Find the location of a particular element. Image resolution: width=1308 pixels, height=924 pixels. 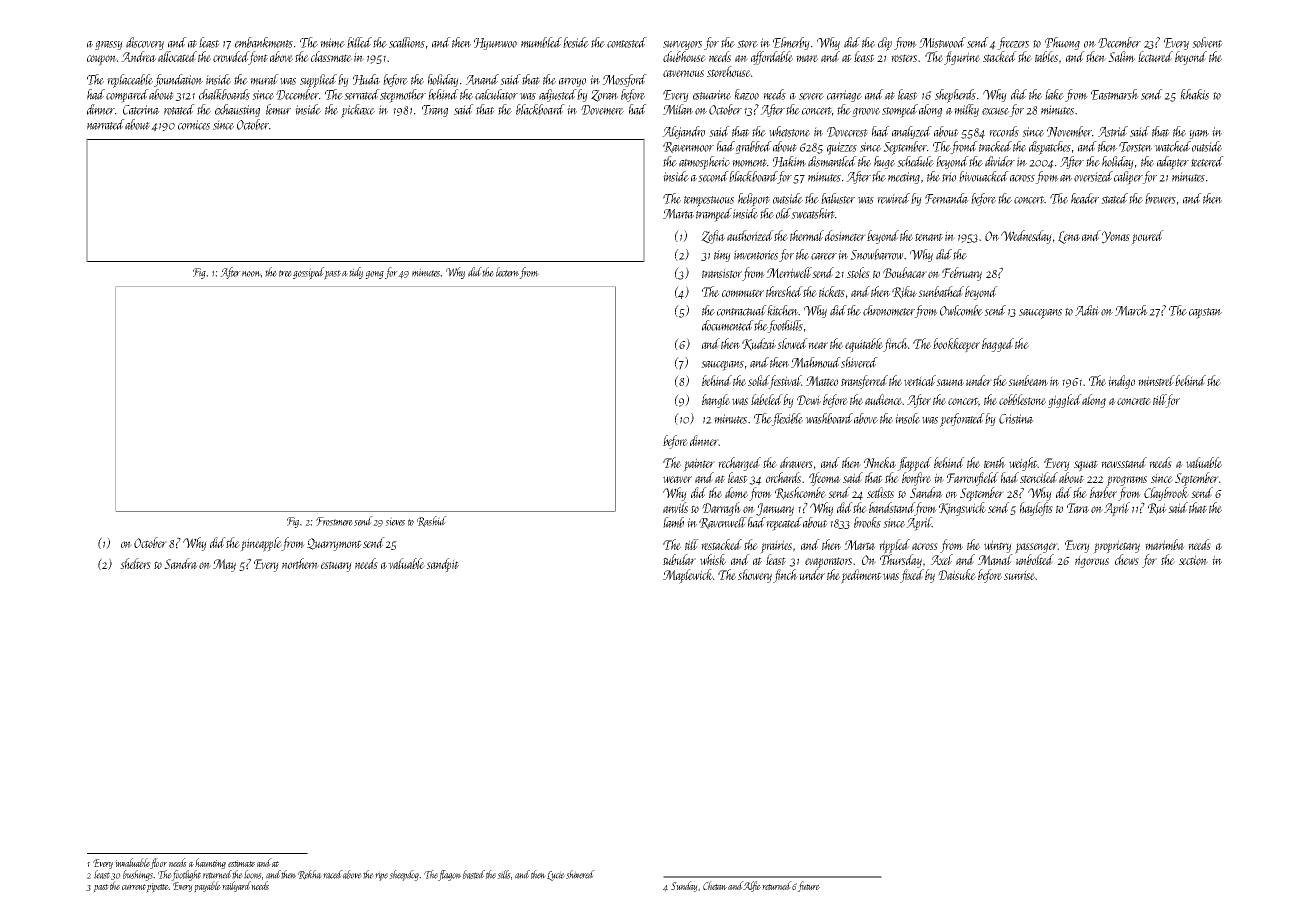

Claybrook is located at coordinates (1166, 494).
